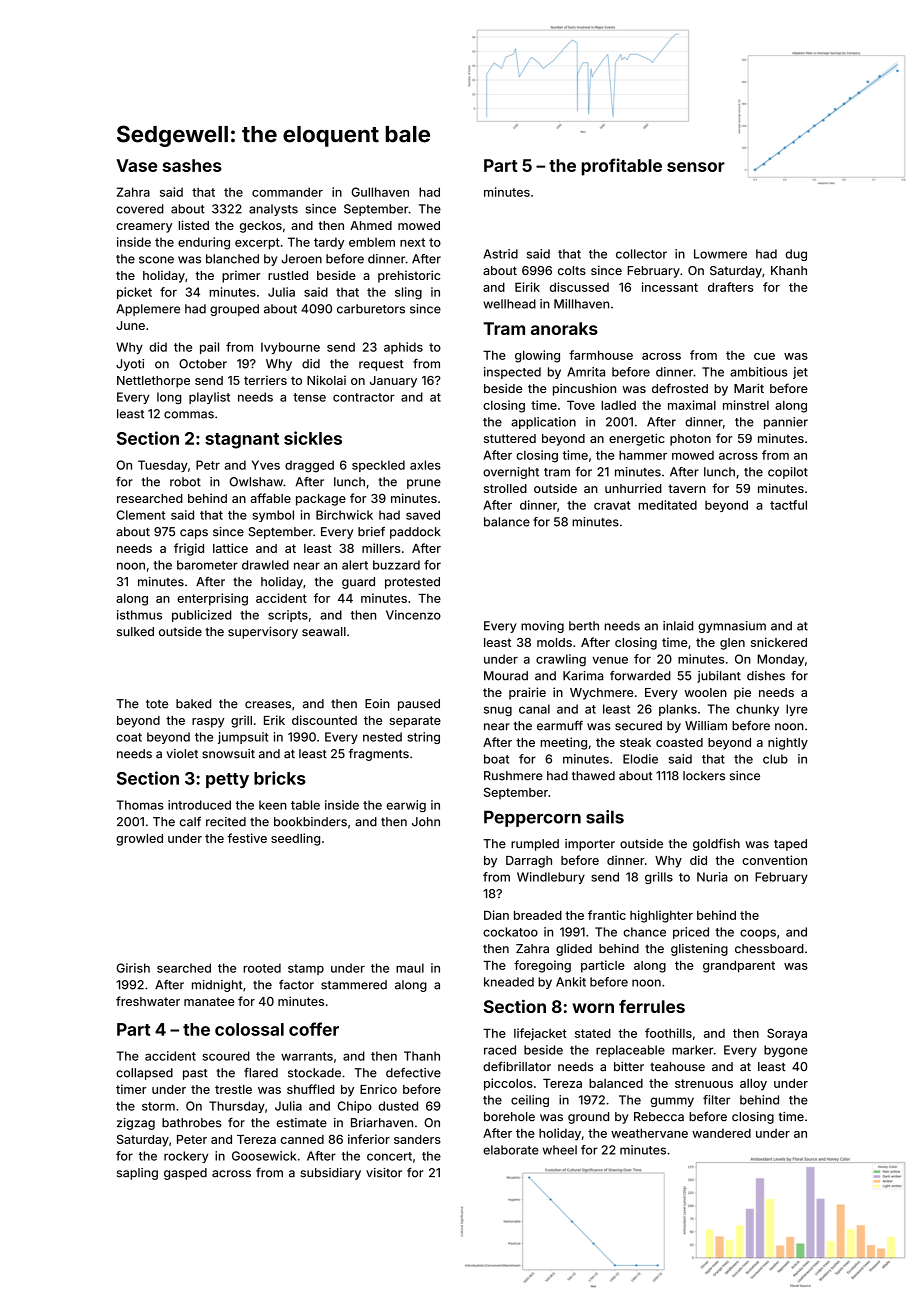  I want to click on photon, so click(690, 440).
